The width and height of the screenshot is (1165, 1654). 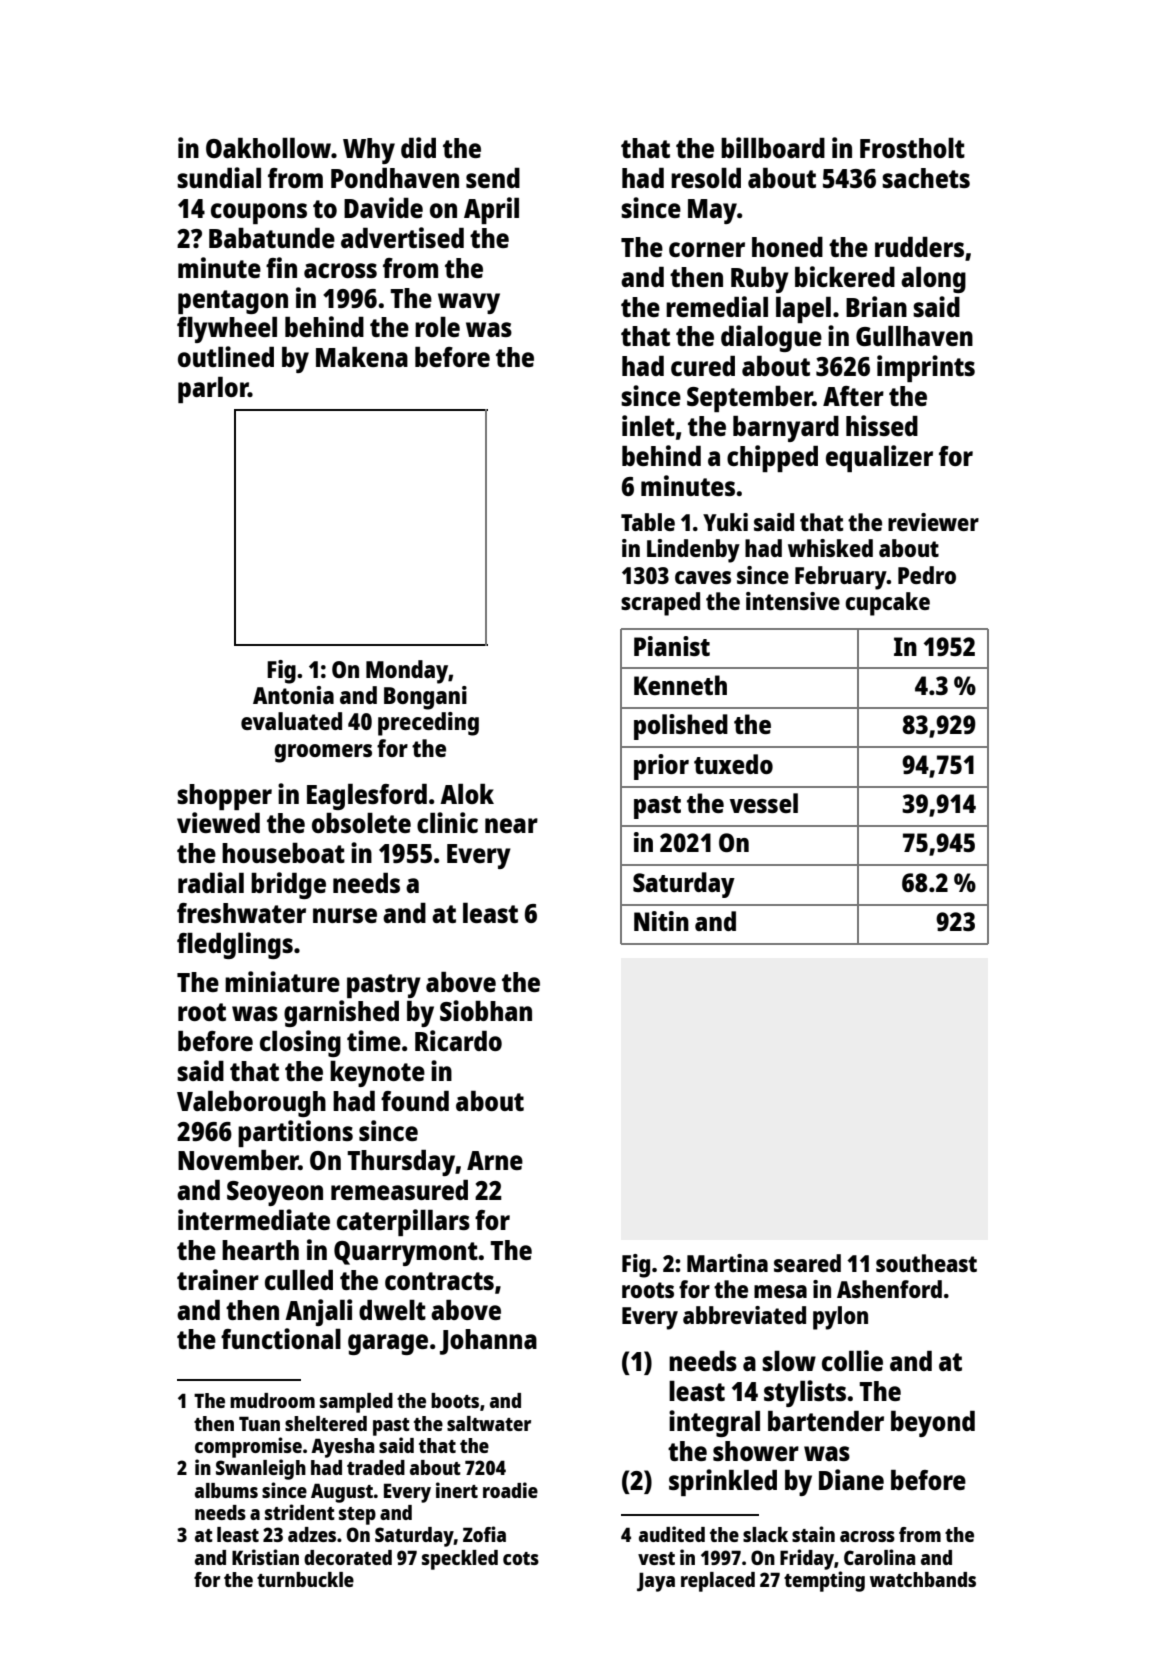 I want to click on audited, so click(x=672, y=1534).
